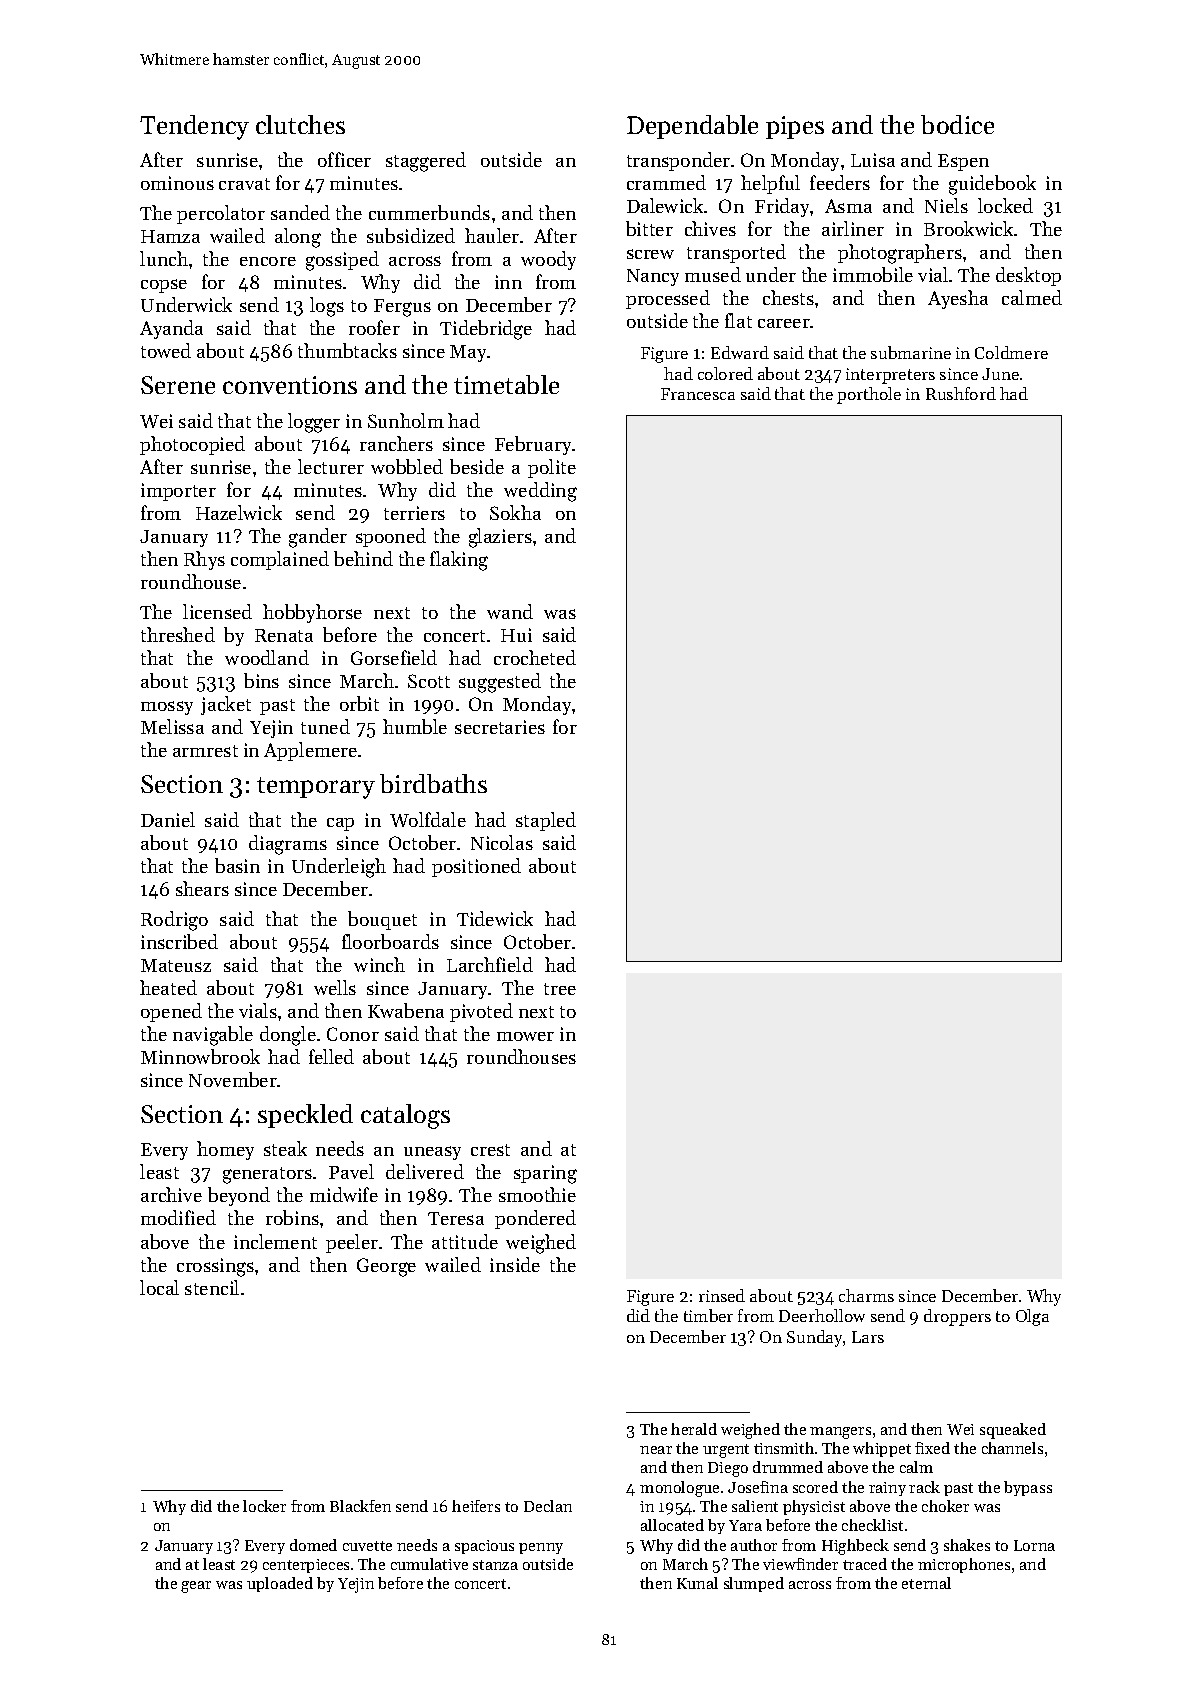 This screenshot has height=1701, width=1203. Describe the element at coordinates (177, 183) in the screenshot. I see `ominous` at that location.
